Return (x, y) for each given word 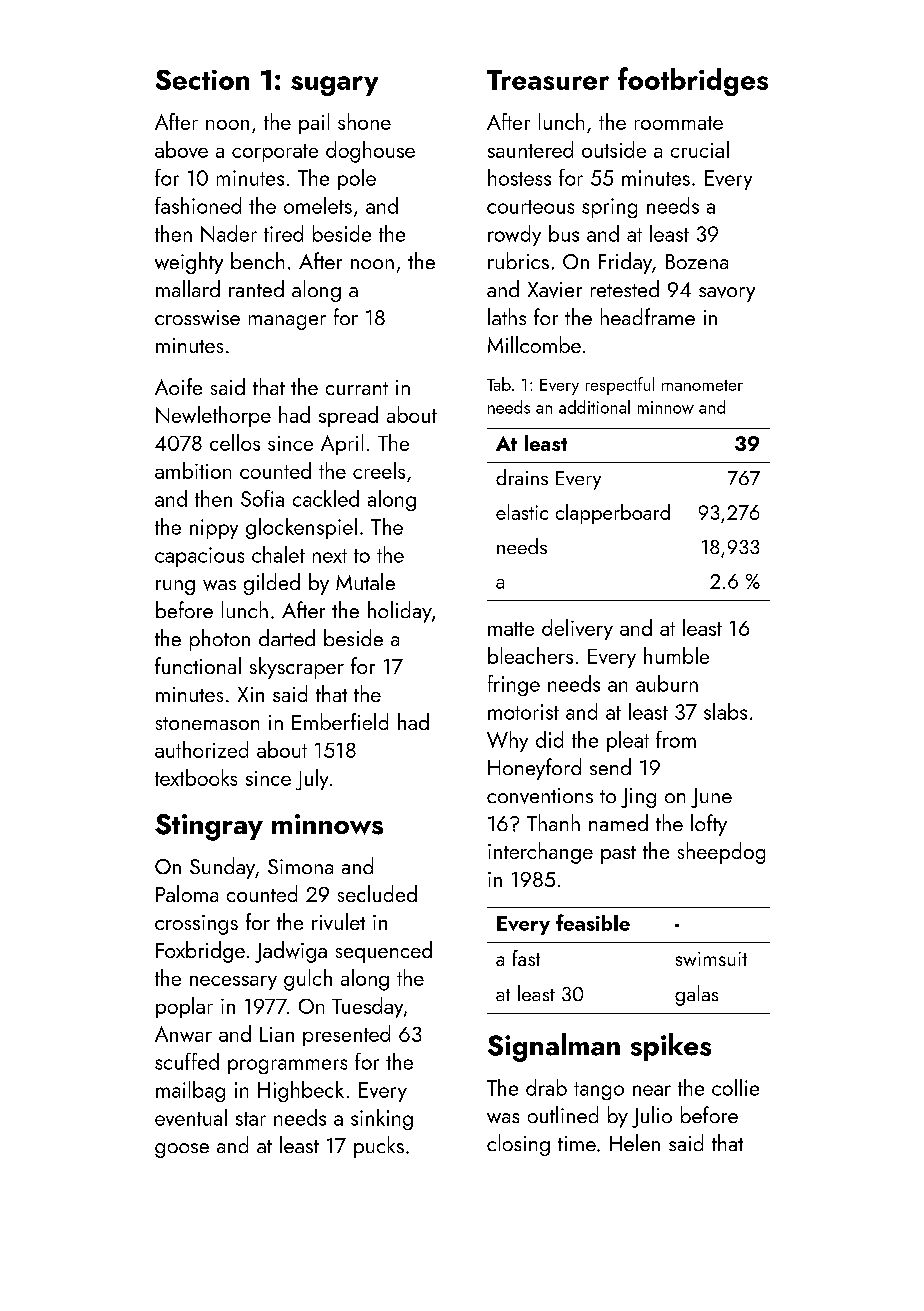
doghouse (370, 152)
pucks (379, 1147)
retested (625, 288)
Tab (499, 384)
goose (182, 1150)
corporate (275, 153)
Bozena (697, 261)
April (342, 444)
